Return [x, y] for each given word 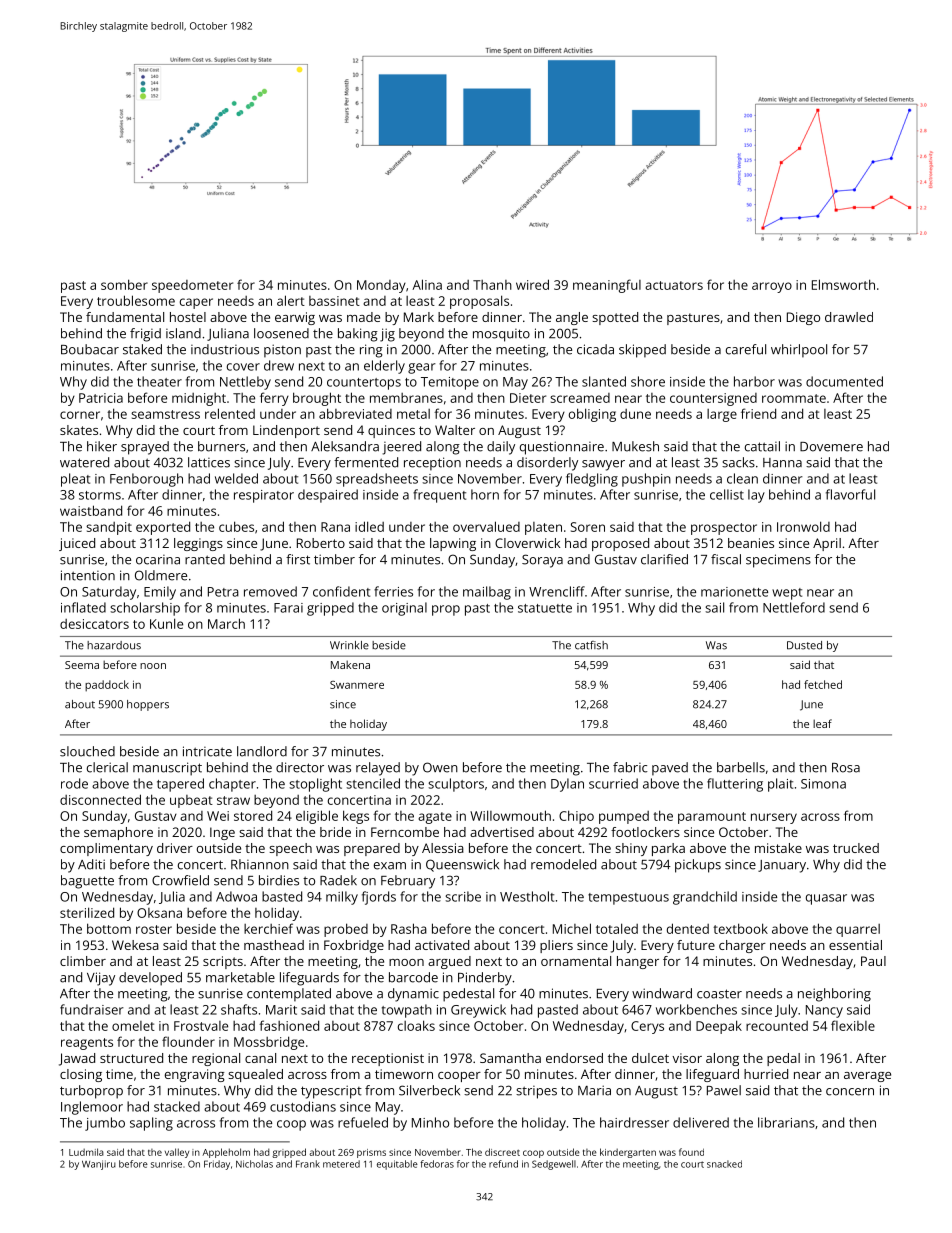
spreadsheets [377, 480]
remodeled [563, 864]
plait [780, 785]
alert [291, 300]
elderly [384, 367]
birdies [279, 880]
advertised [502, 832]
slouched [87, 751]
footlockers [645, 832]
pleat [75, 480]
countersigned [713, 399]
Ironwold [803, 526]
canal [260, 1058]
